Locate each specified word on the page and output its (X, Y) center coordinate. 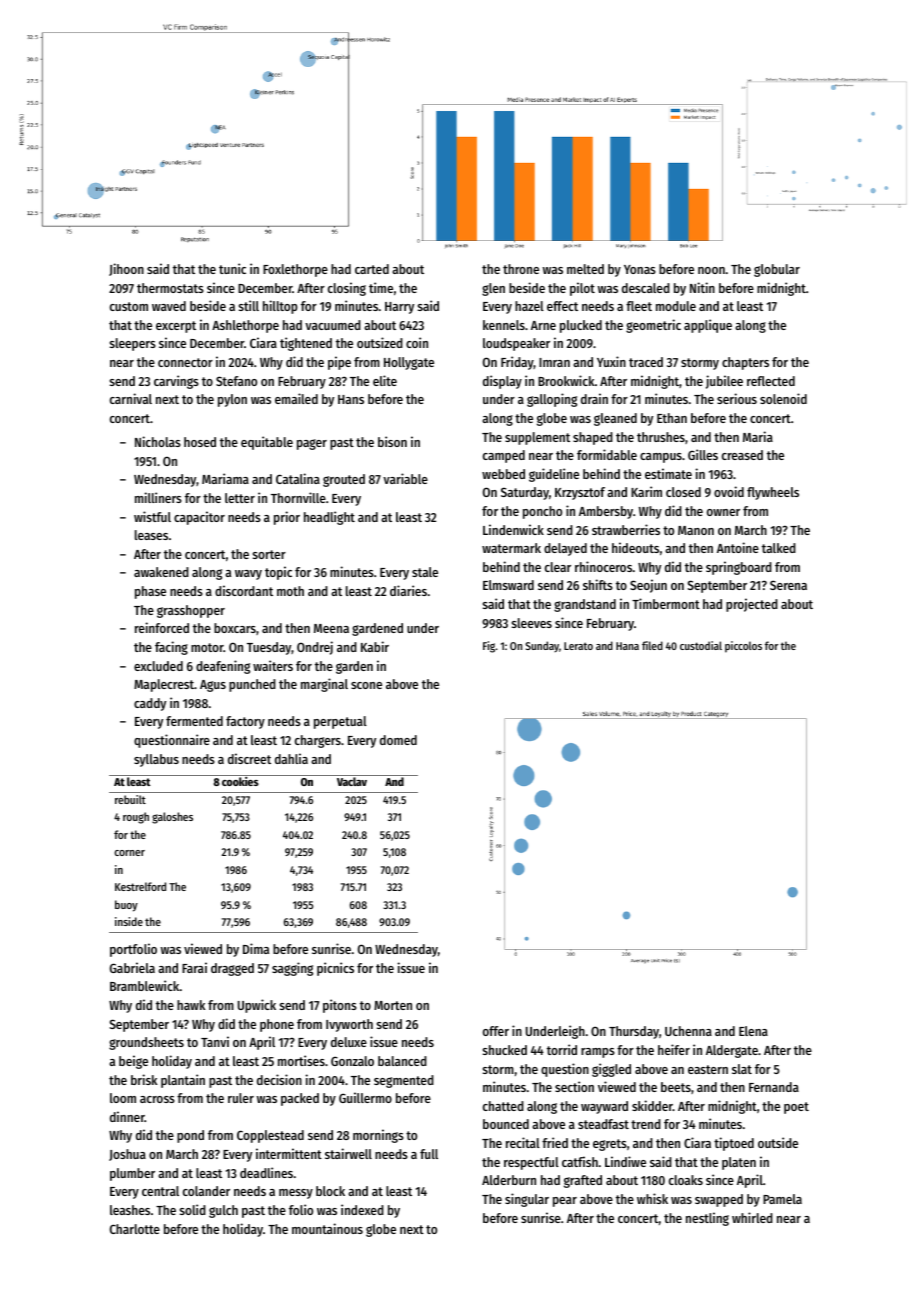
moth (290, 591)
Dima (256, 948)
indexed (362, 1209)
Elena (753, 1031)
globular (777, 270)
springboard (739, 568)
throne (521, 269)
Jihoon (126, 269)
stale (425, 572)
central (160, 1191)
